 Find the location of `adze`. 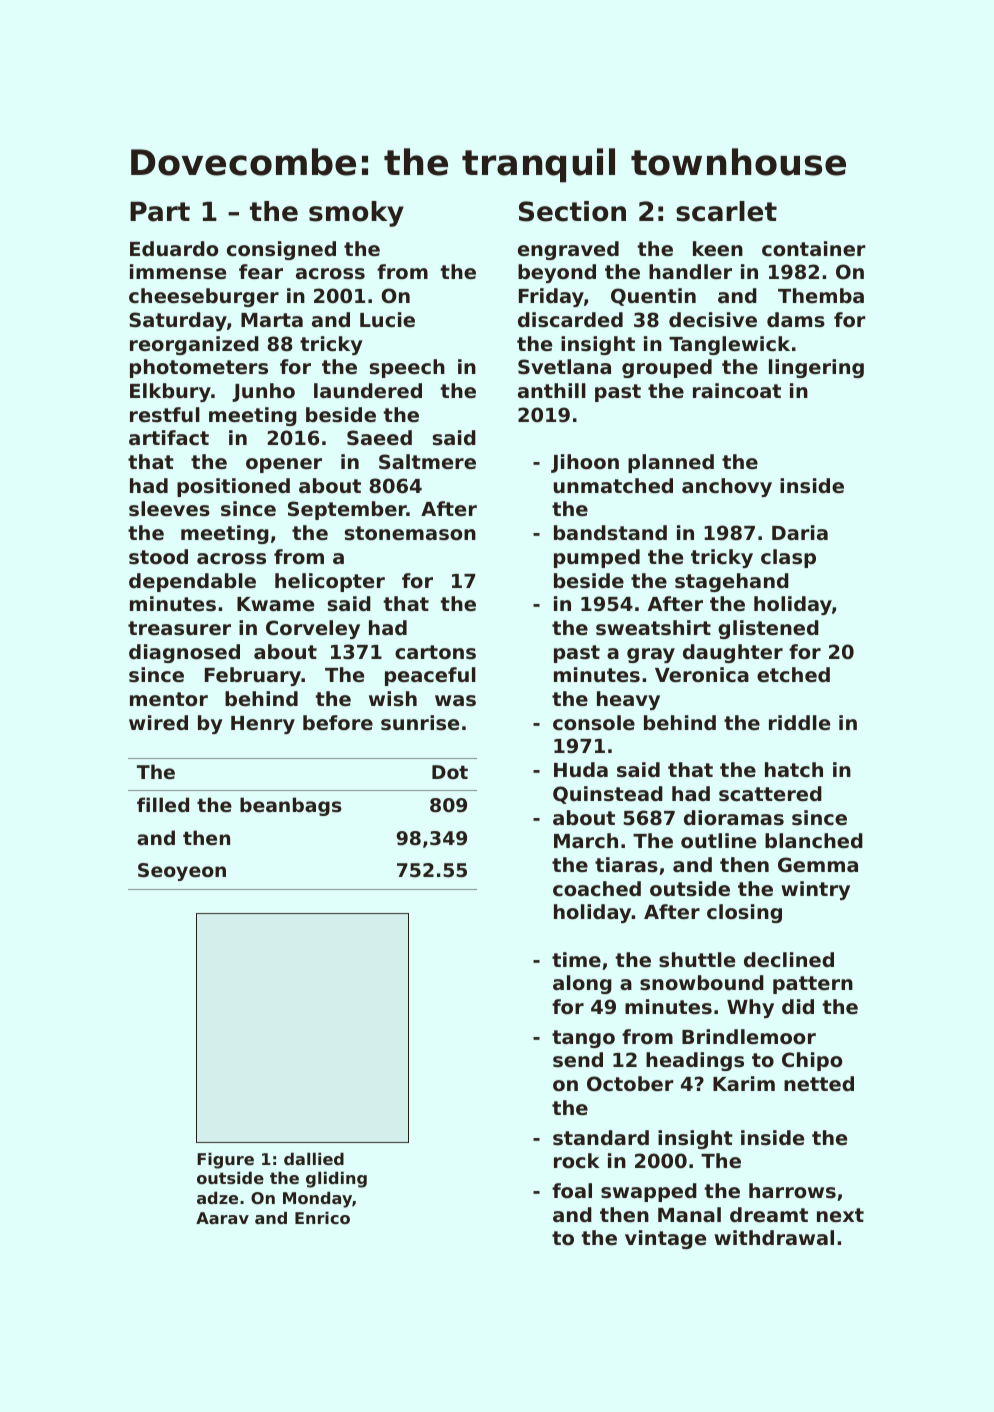

adze is located at coordinates (217, 1197).
